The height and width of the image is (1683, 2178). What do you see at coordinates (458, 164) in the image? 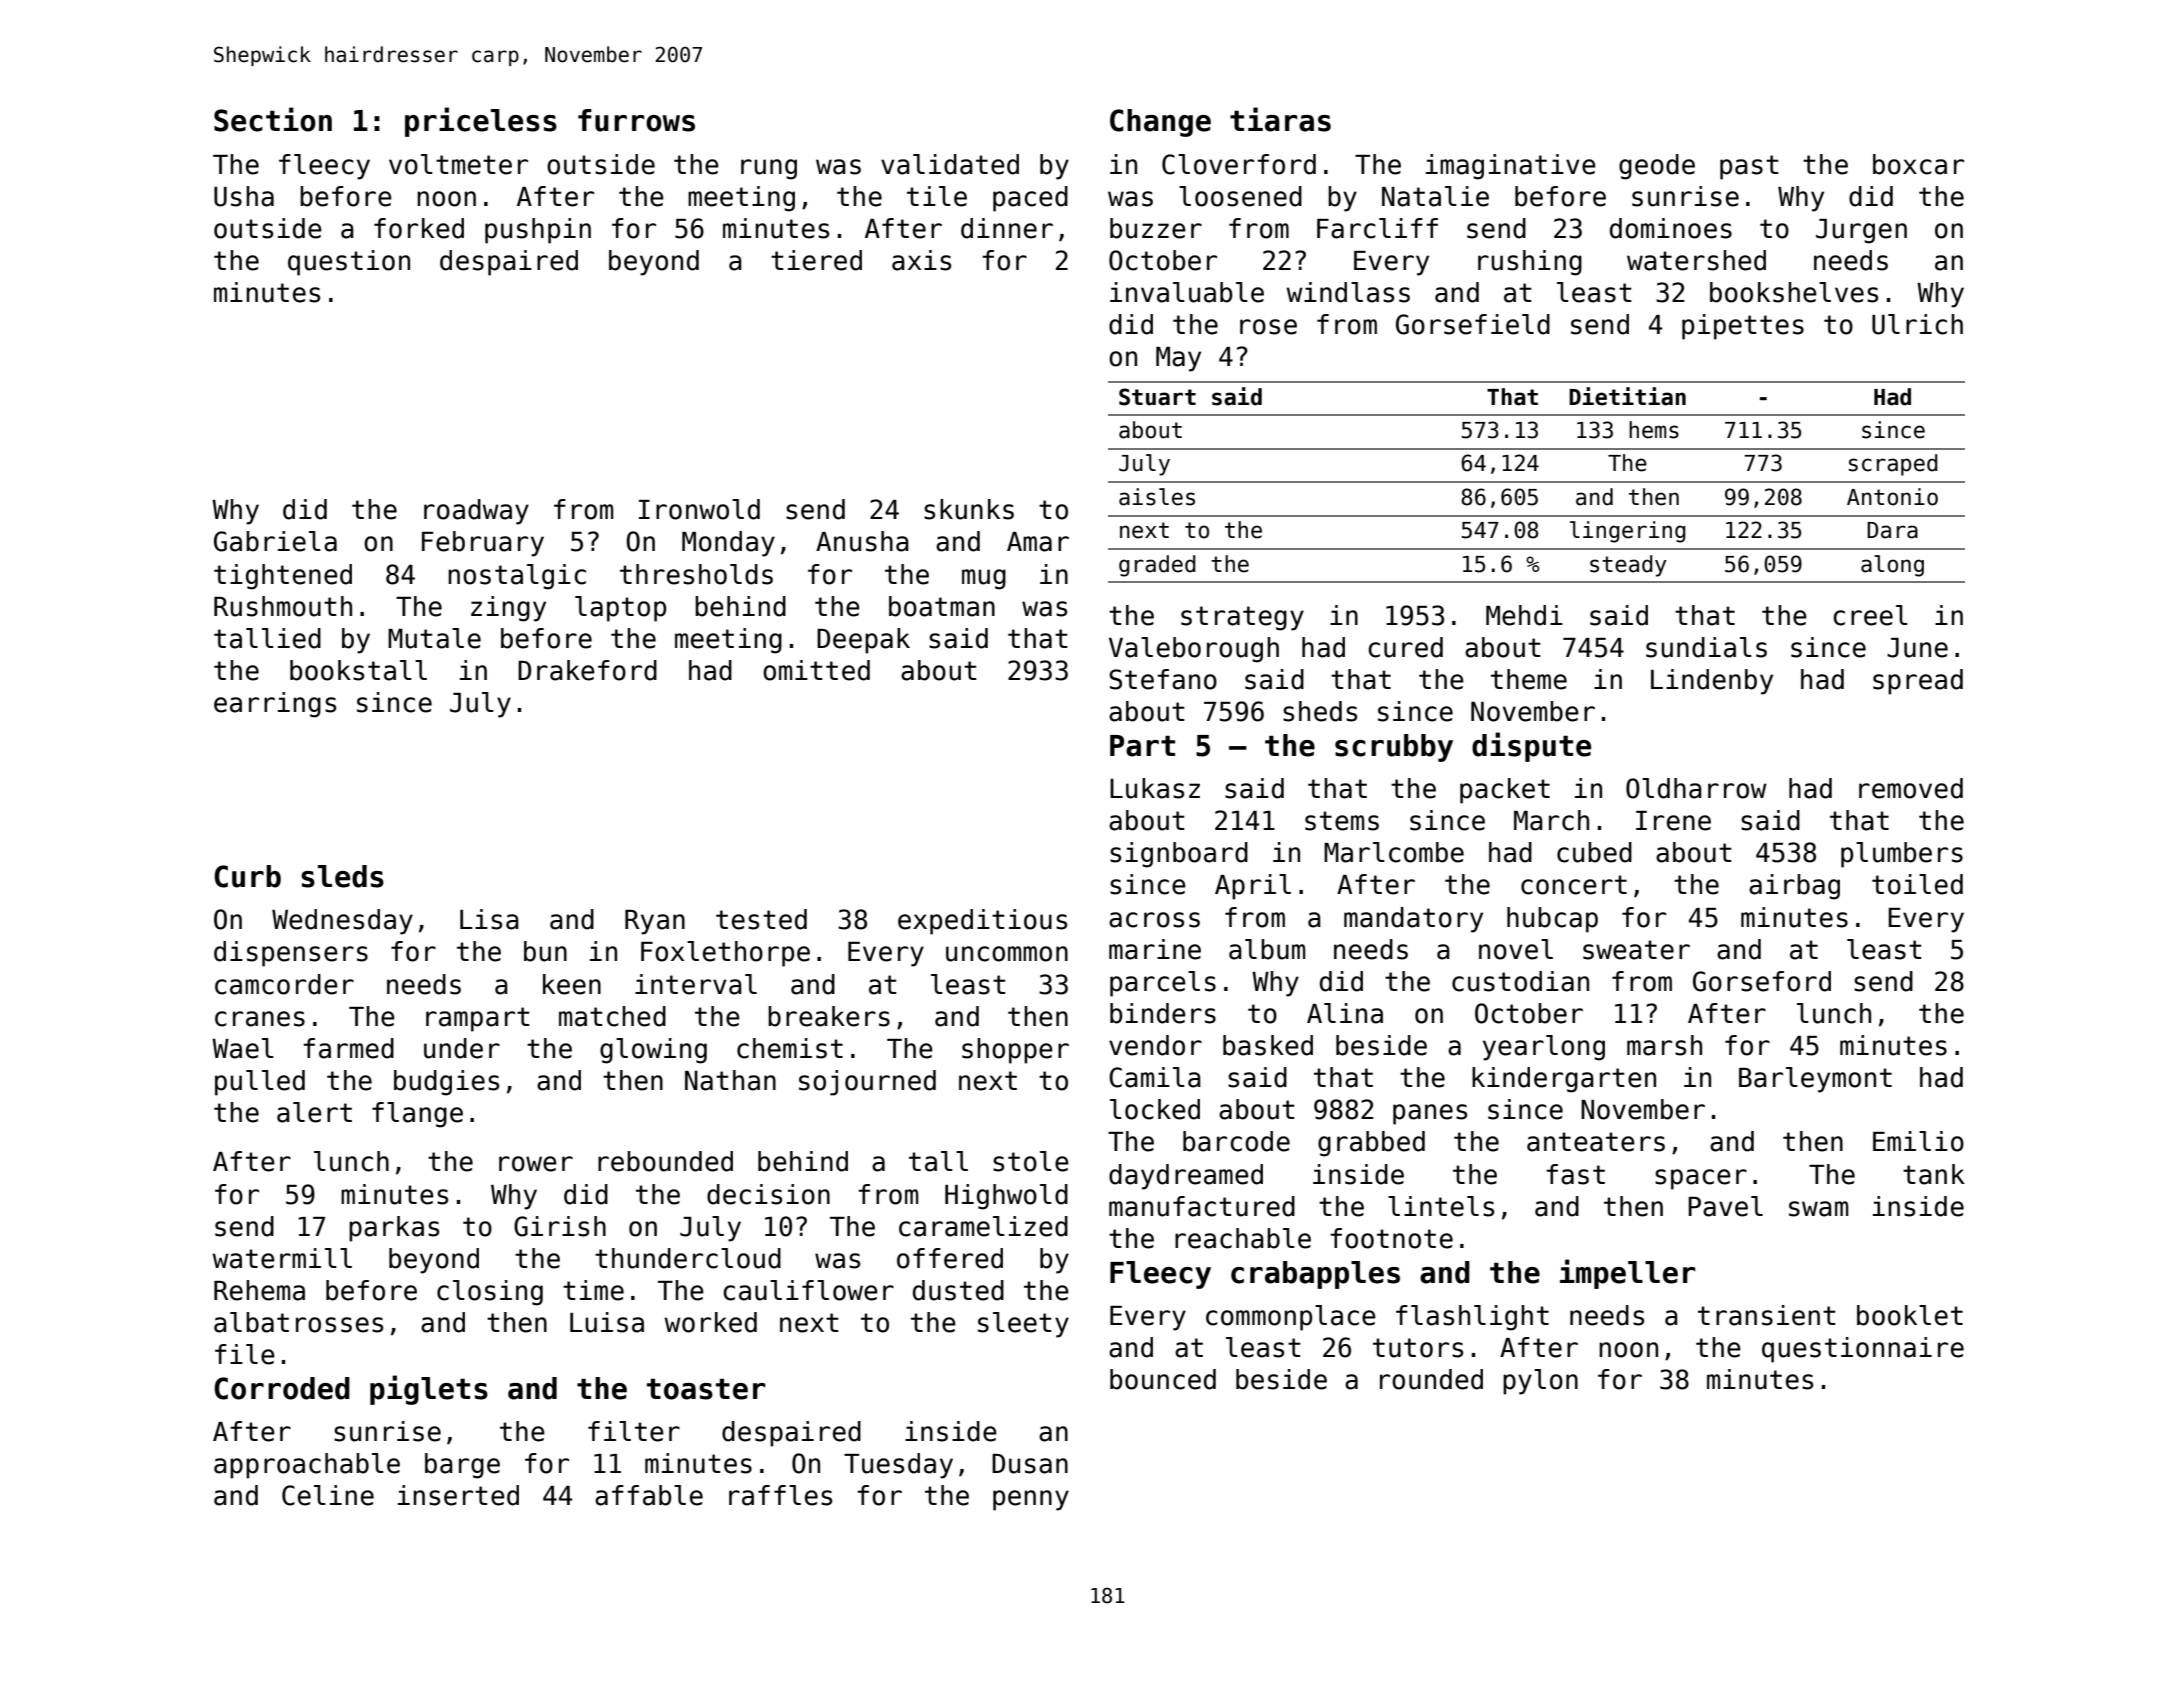
I see `voltmeter` at bounding box center [458, 164].
